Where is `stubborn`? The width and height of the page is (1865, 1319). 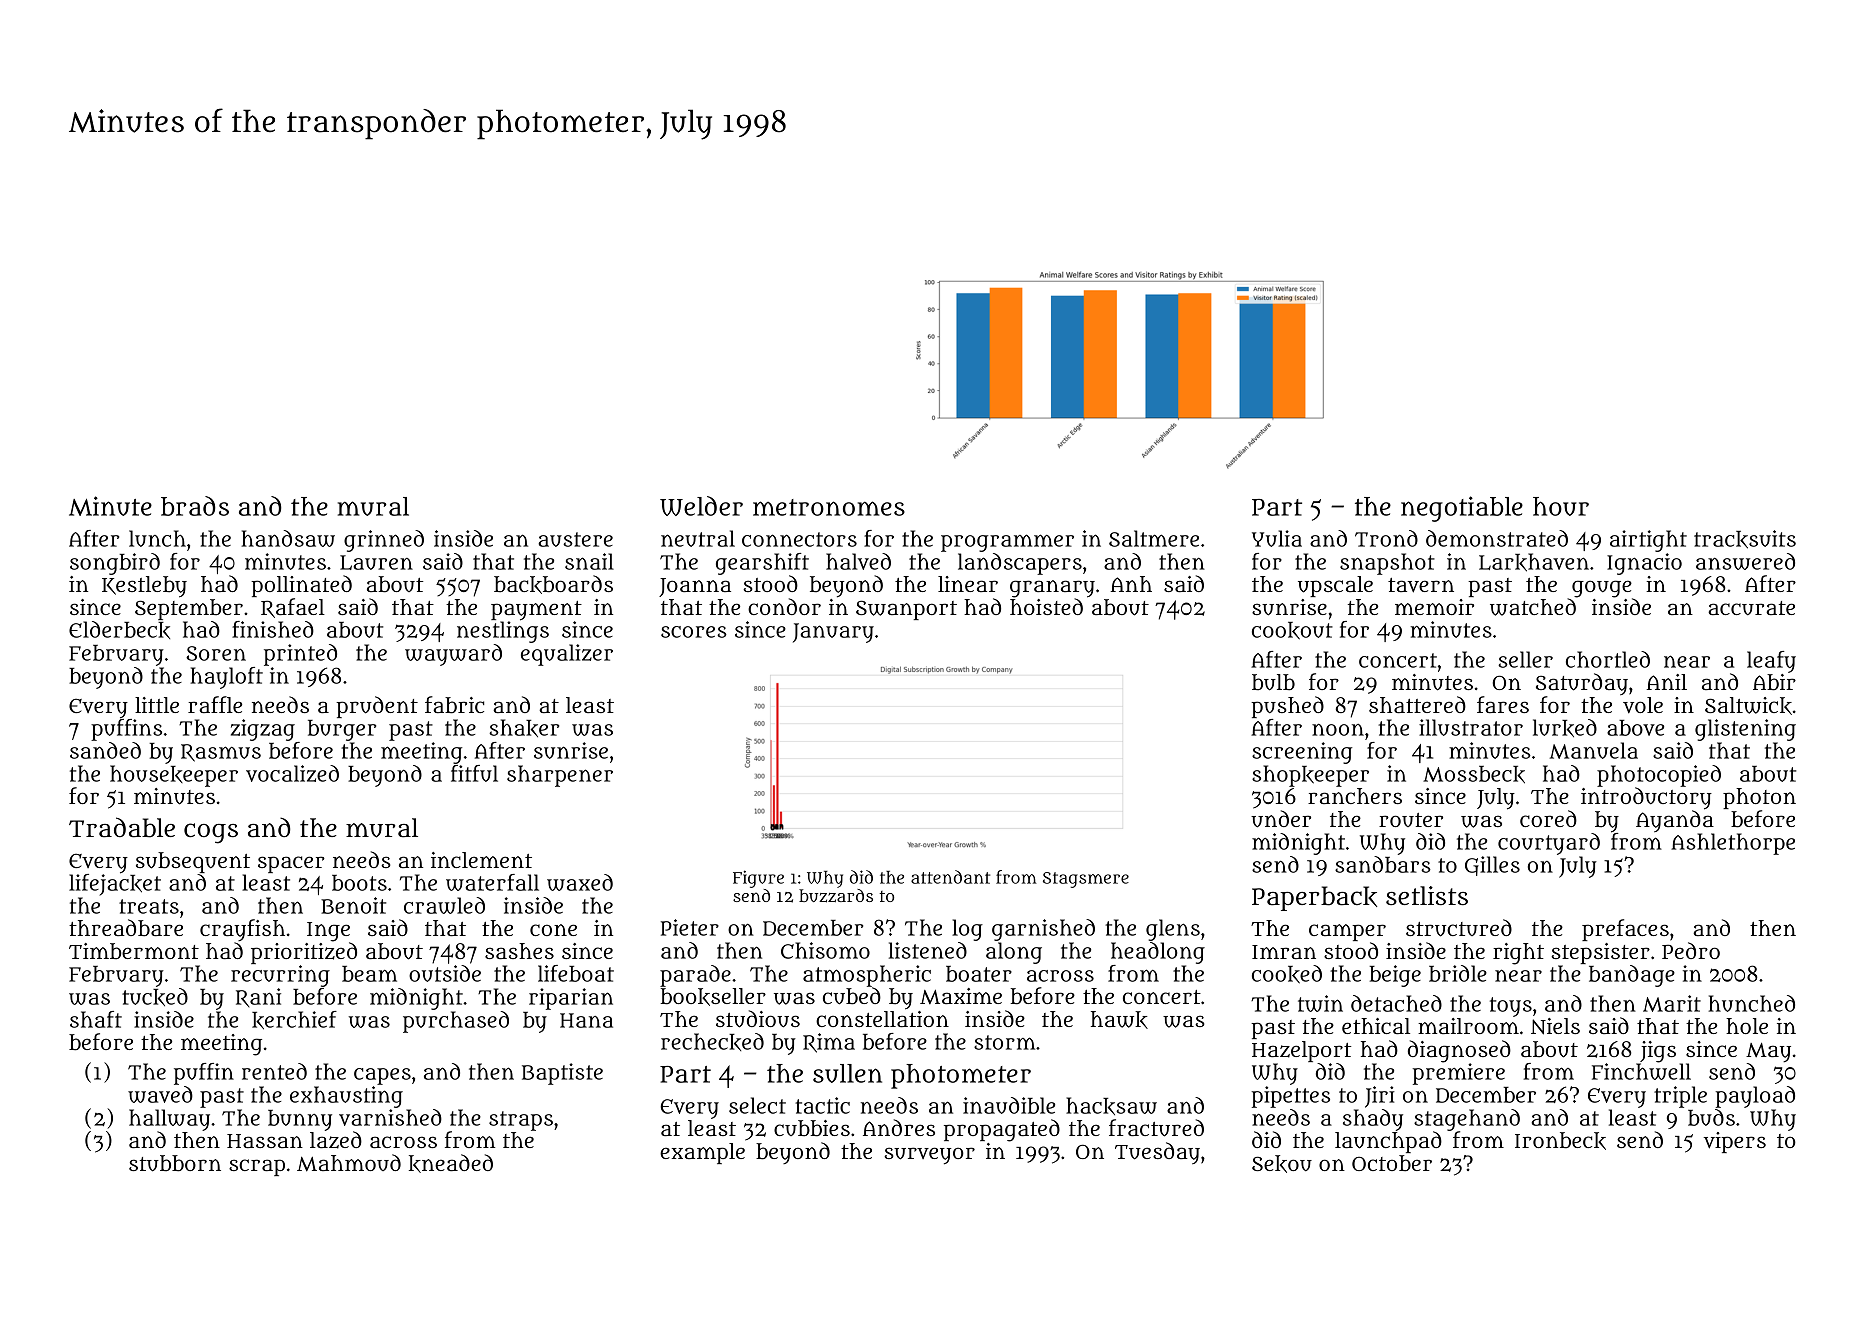 stubborn is located at coordinates (175, 1163).
